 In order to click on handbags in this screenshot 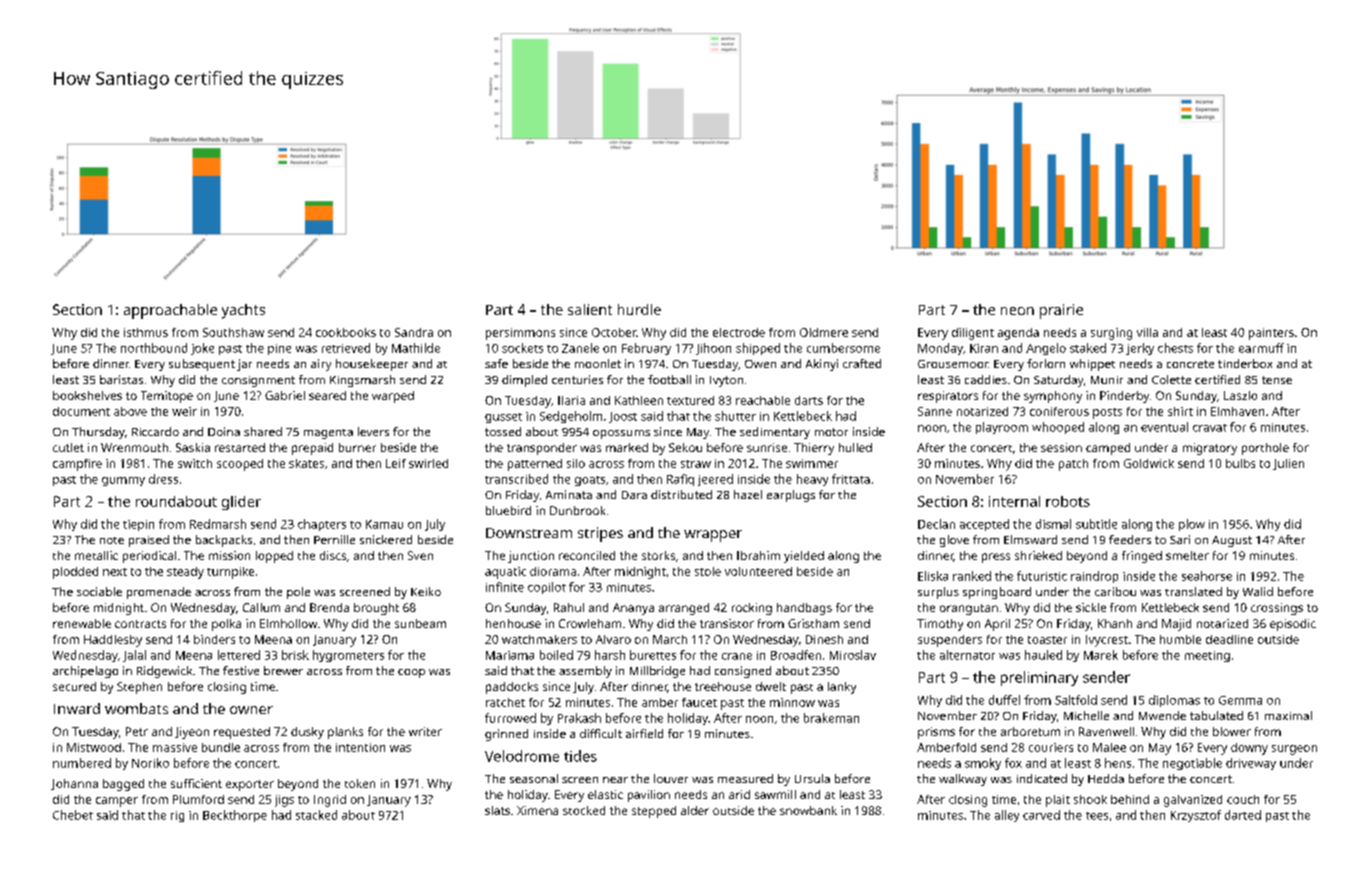, I will do `click(804, 609)`.
